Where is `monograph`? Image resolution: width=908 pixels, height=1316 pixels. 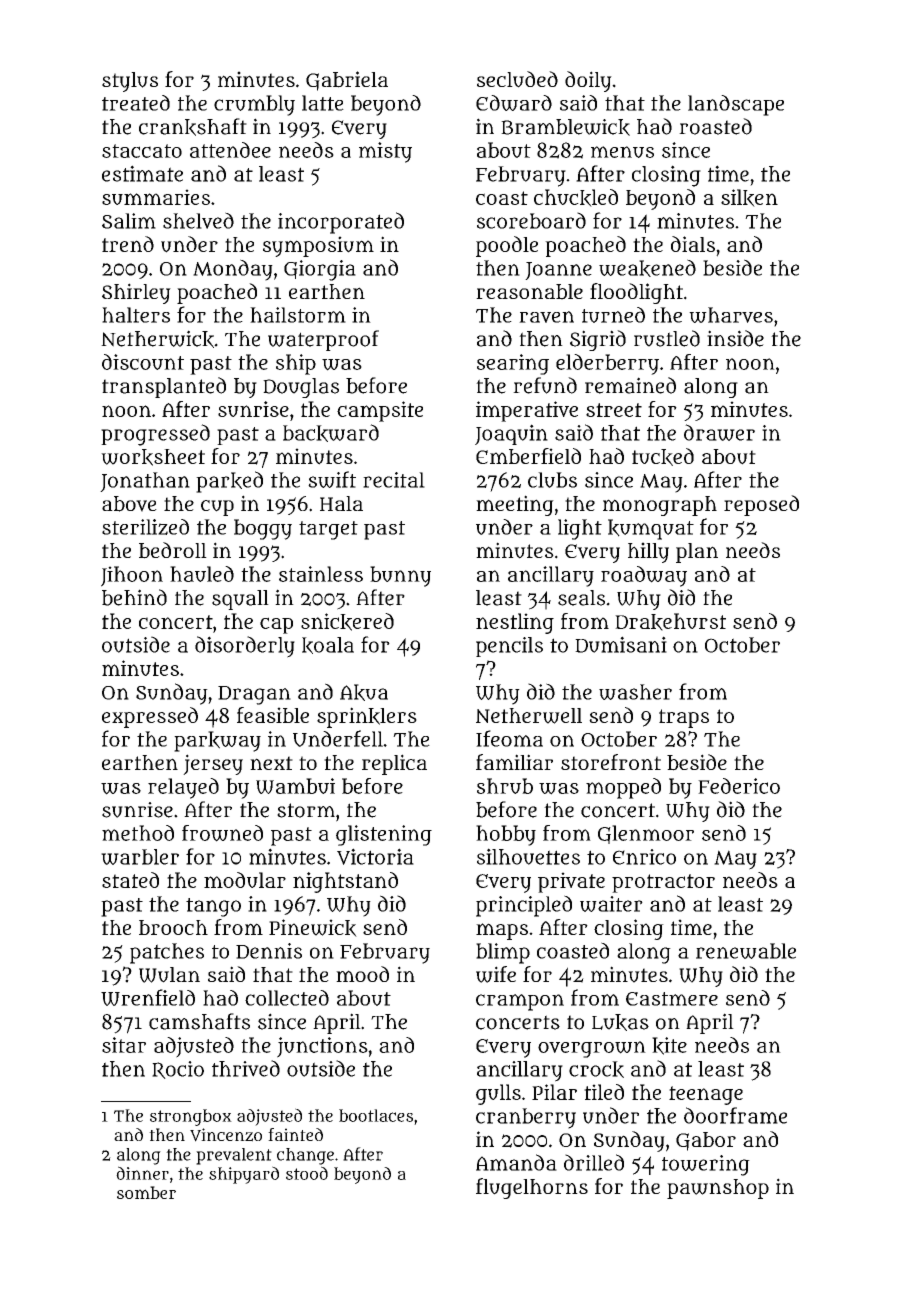 monograph is located at coordinates (660, 506).
